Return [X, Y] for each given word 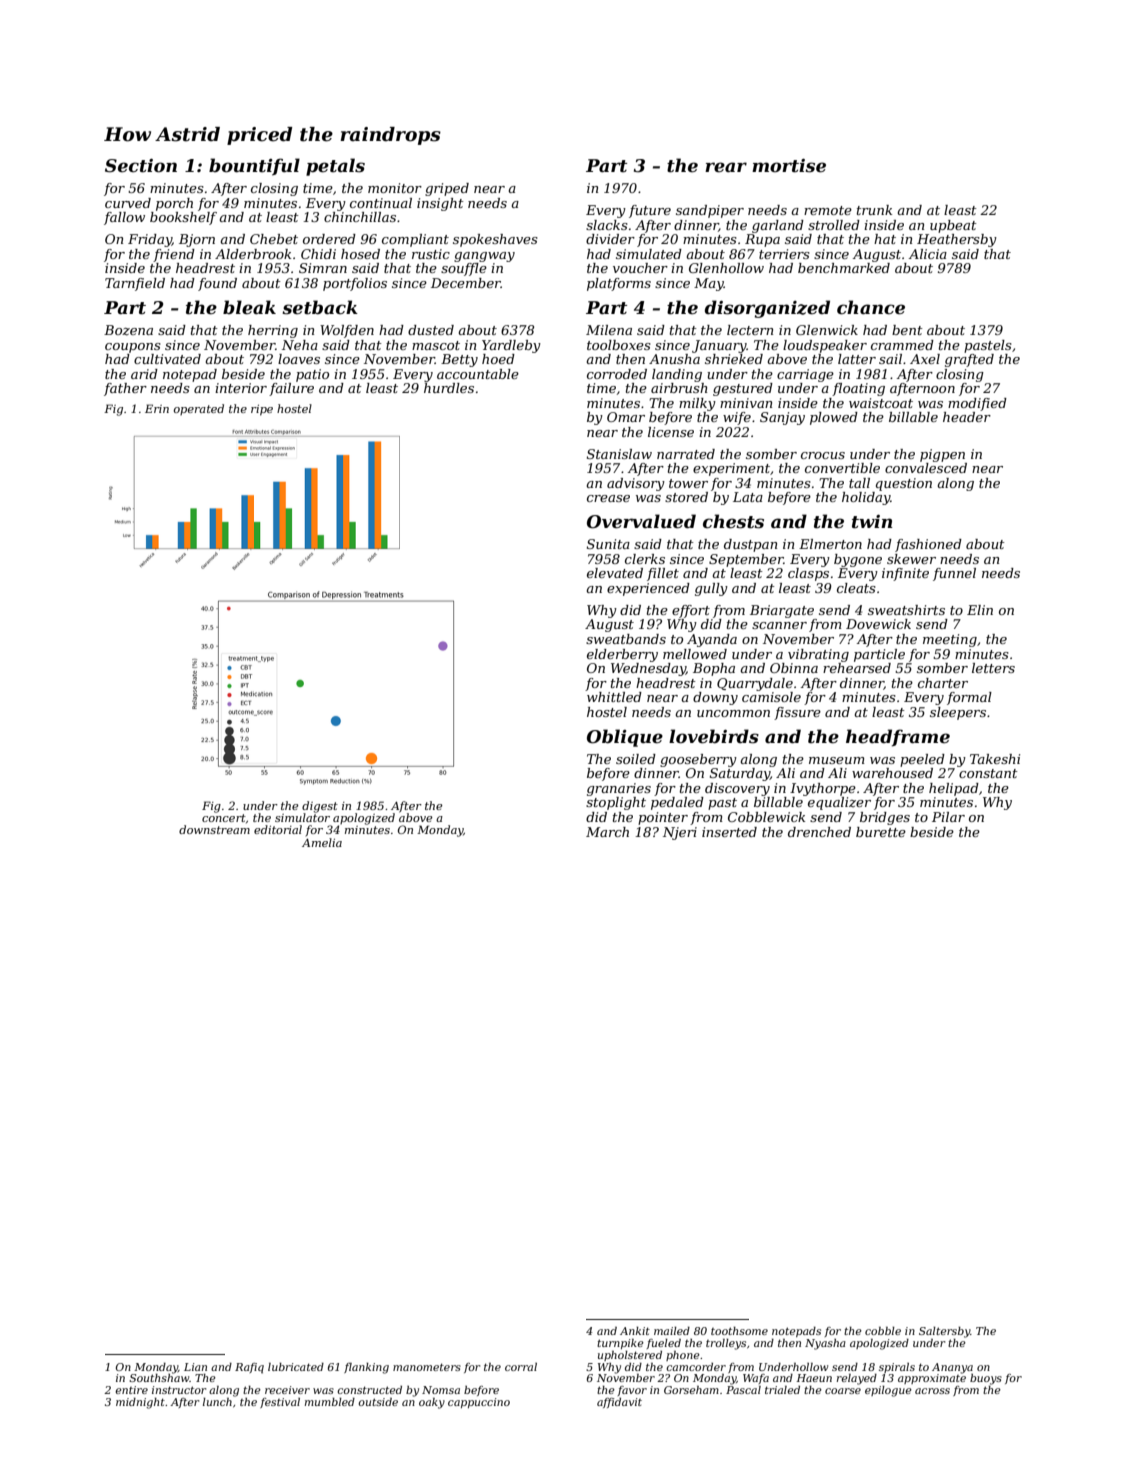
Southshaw [159, 1378]
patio [312, 375]
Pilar [948, 817]
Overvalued [641, 521]
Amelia [322, 842]
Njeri [680, 833]
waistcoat [881, 403]
